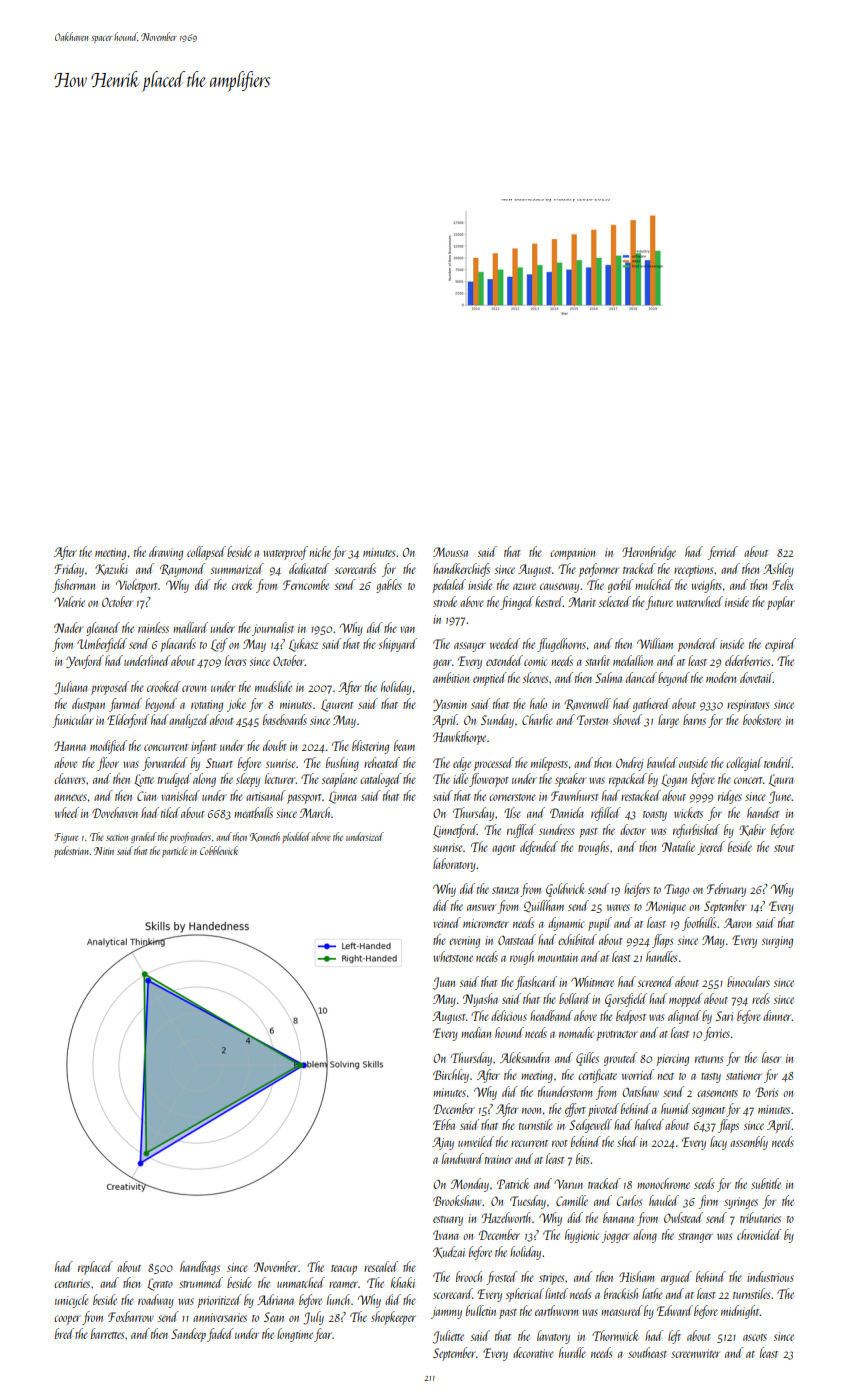 The height and width of the page is (1400, 849). What do you see at coordinates (72, 1283) in the page?
I see `centuries` at bounding box center [72, 1283].
